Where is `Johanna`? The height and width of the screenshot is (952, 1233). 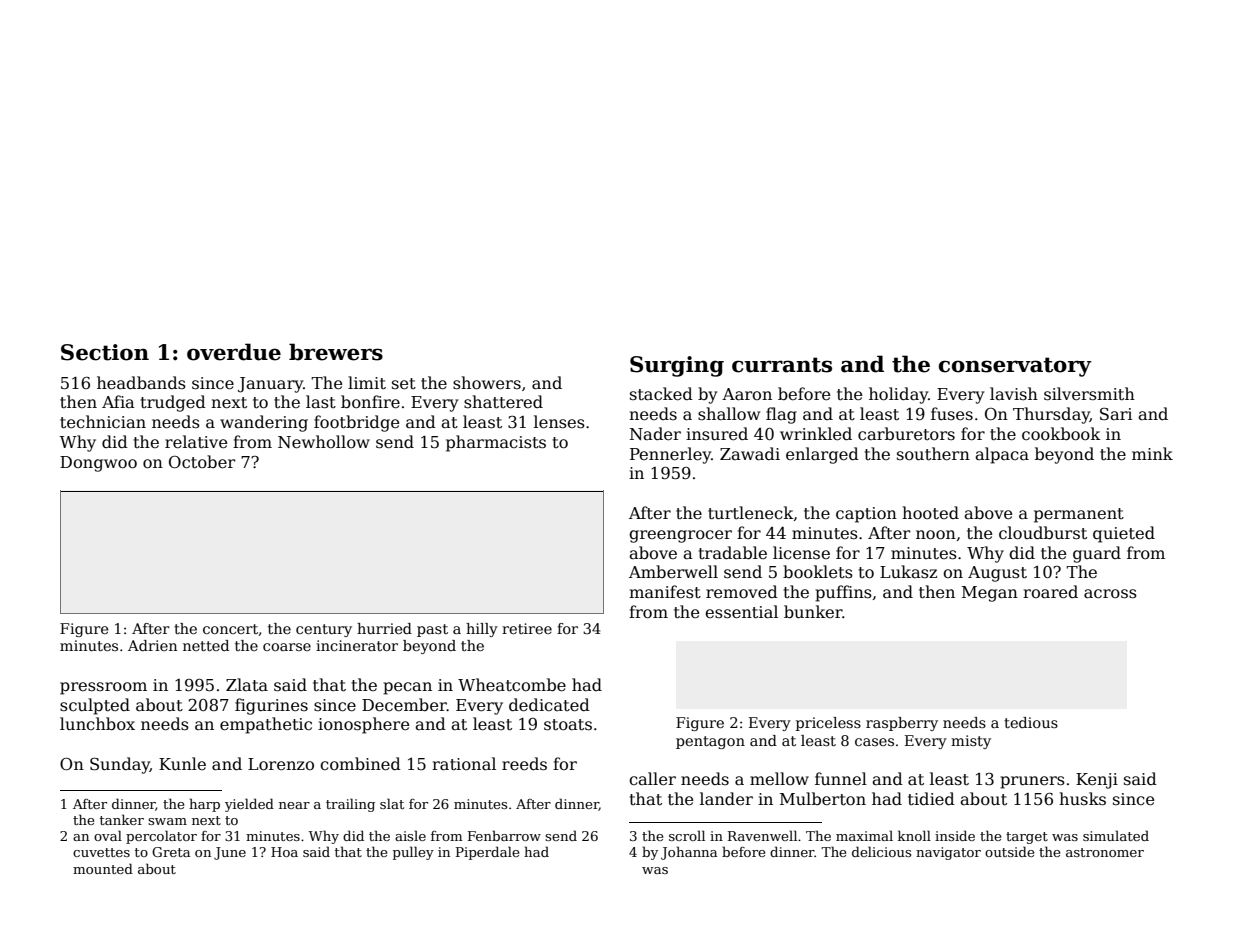 Johanna is located at coordinates (689, 853).
